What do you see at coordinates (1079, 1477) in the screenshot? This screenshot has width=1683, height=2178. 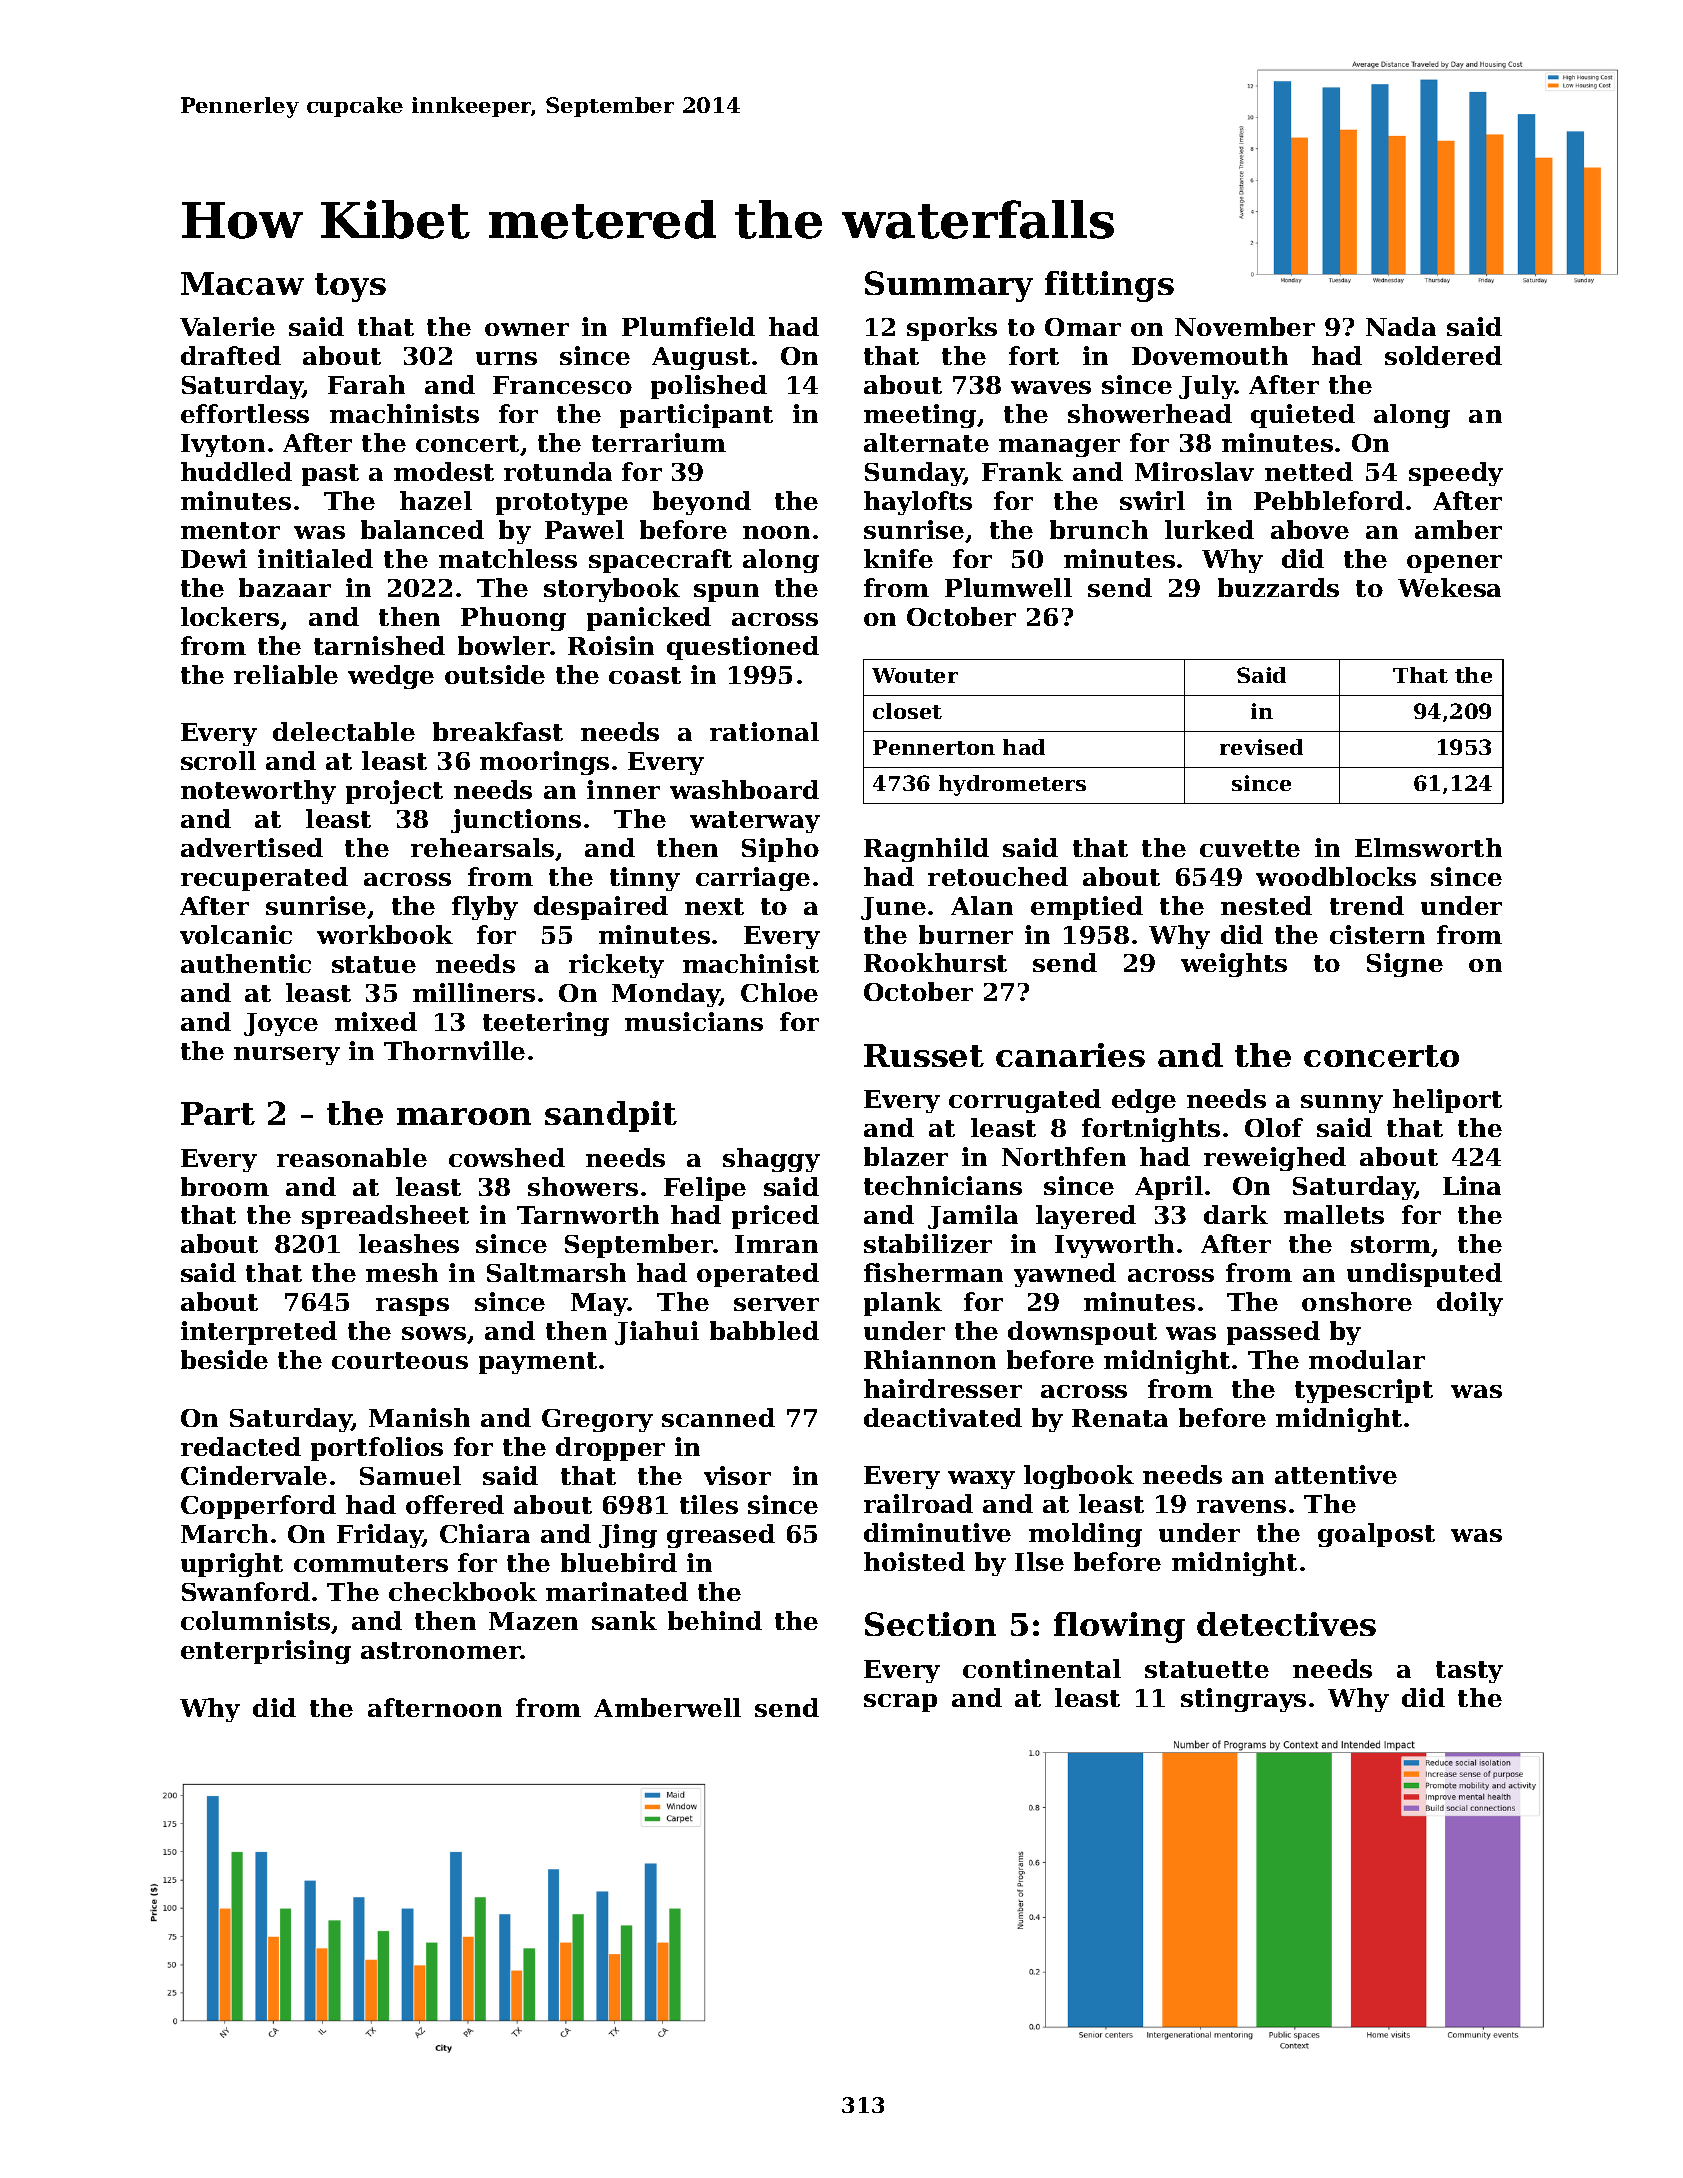 I see `logbook` at bounding box center [1079, 1477].
